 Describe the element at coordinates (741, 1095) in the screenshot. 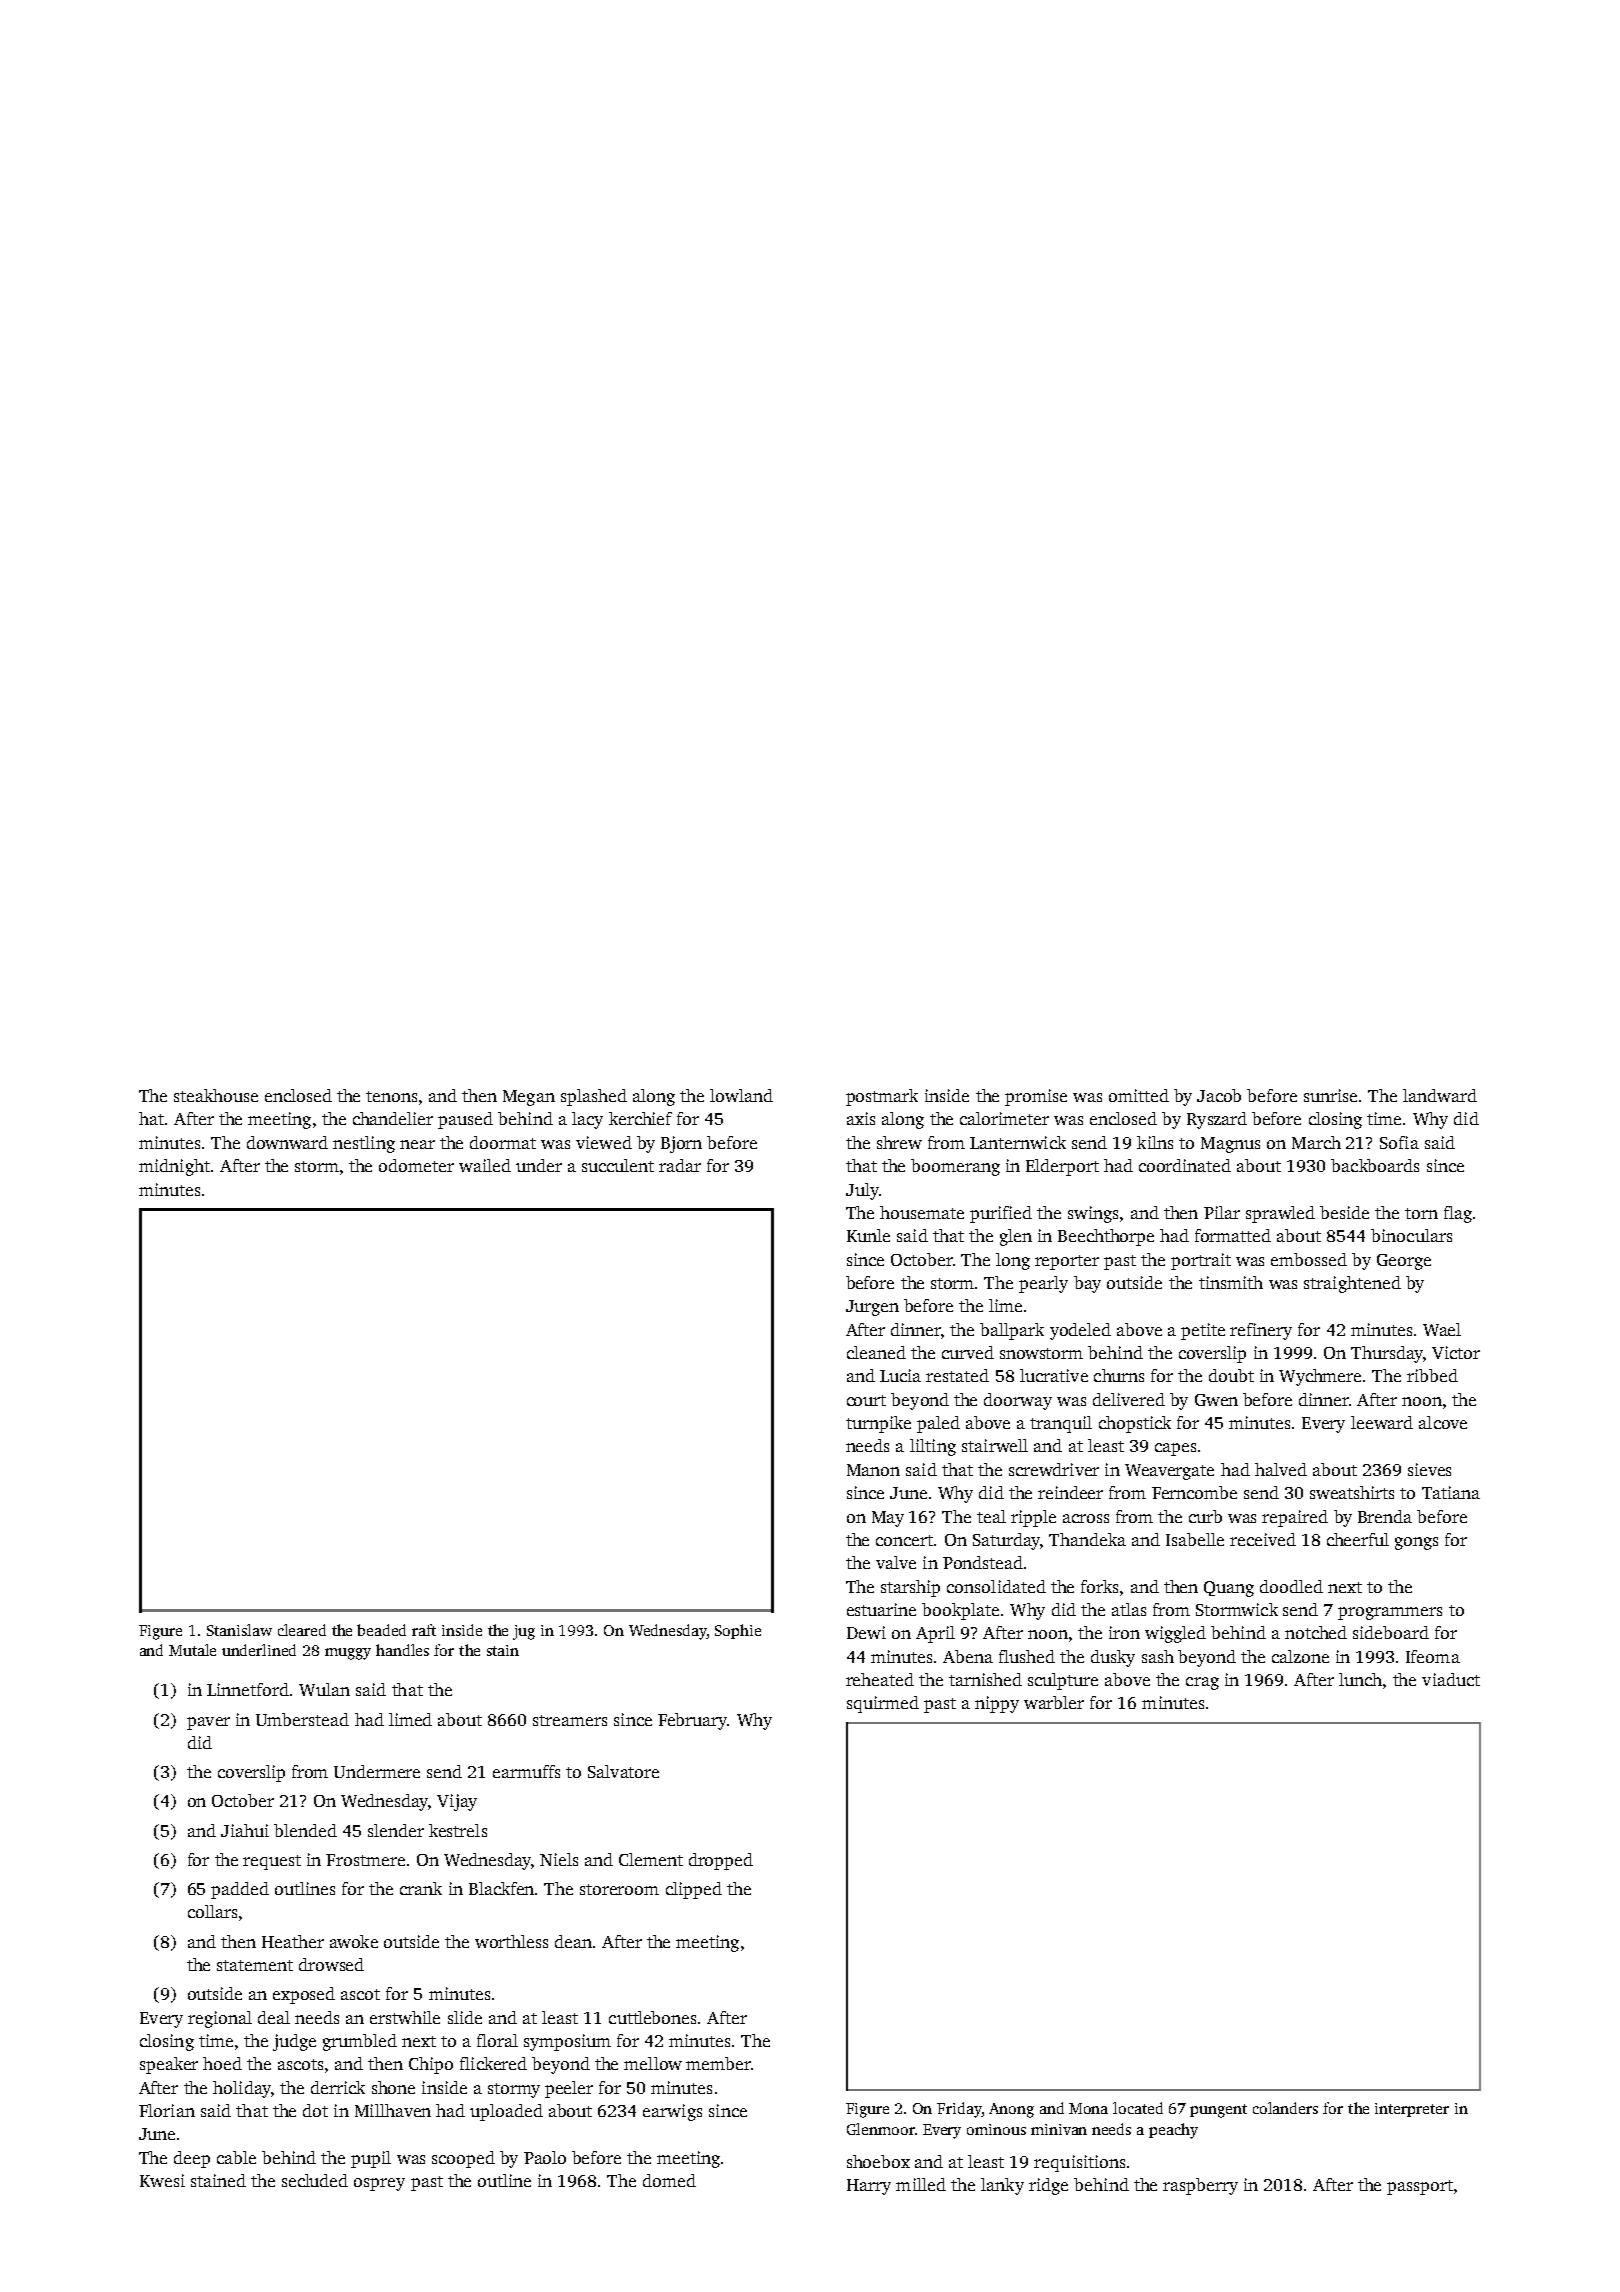

I see `lowland` at that location.
